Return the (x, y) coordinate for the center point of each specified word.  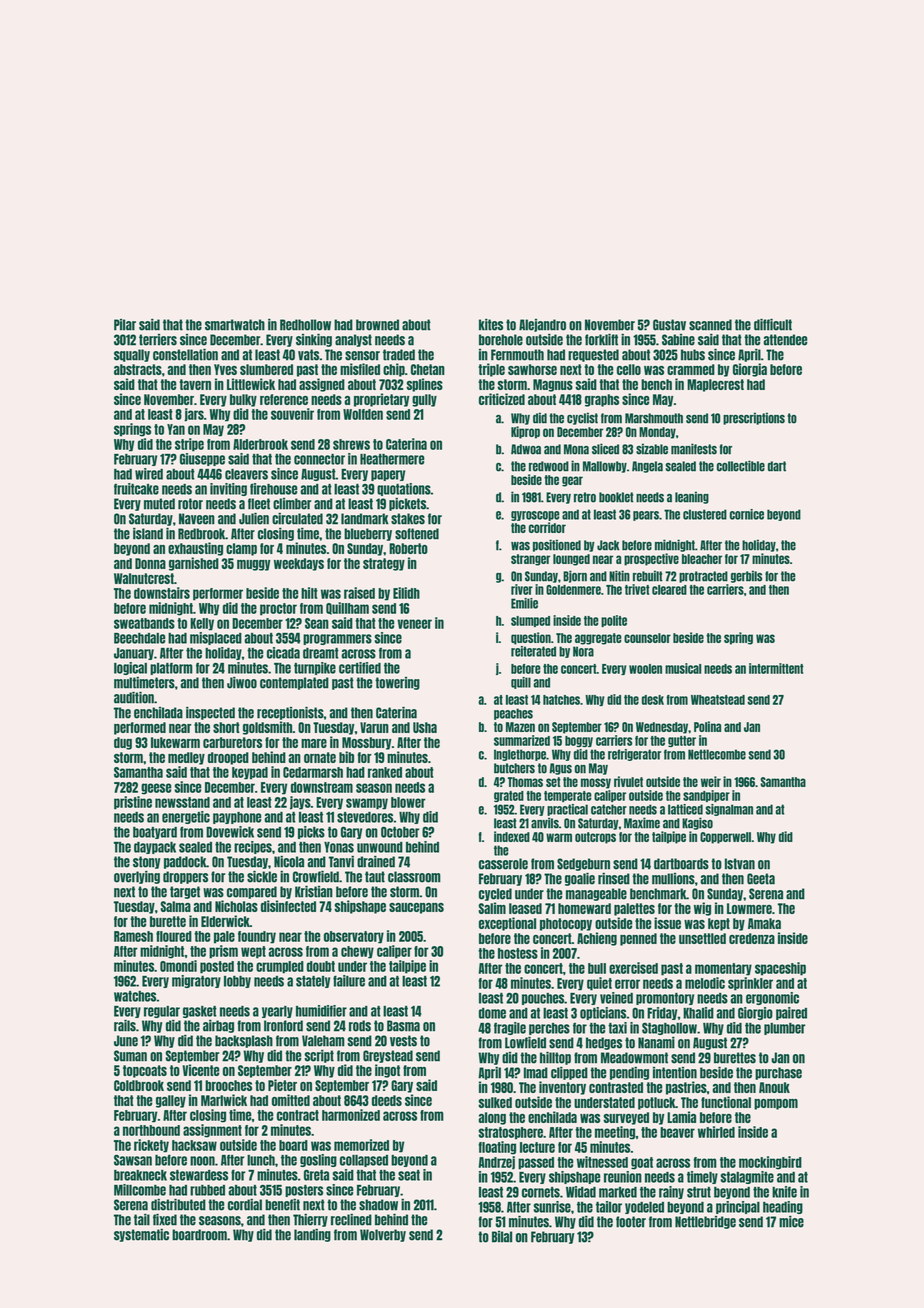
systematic (141, 1235)
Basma (403, 1026)
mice (791, 1222)
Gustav (669, 325)
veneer (414, 624)
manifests (694, 449)
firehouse (273, 489)
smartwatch (235, 325)
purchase (778, 1073)
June (126, 1041)
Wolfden (363, 414)
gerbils (746, 576)
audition (134, 698)
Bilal (502, 1237)
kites (491, 325)
